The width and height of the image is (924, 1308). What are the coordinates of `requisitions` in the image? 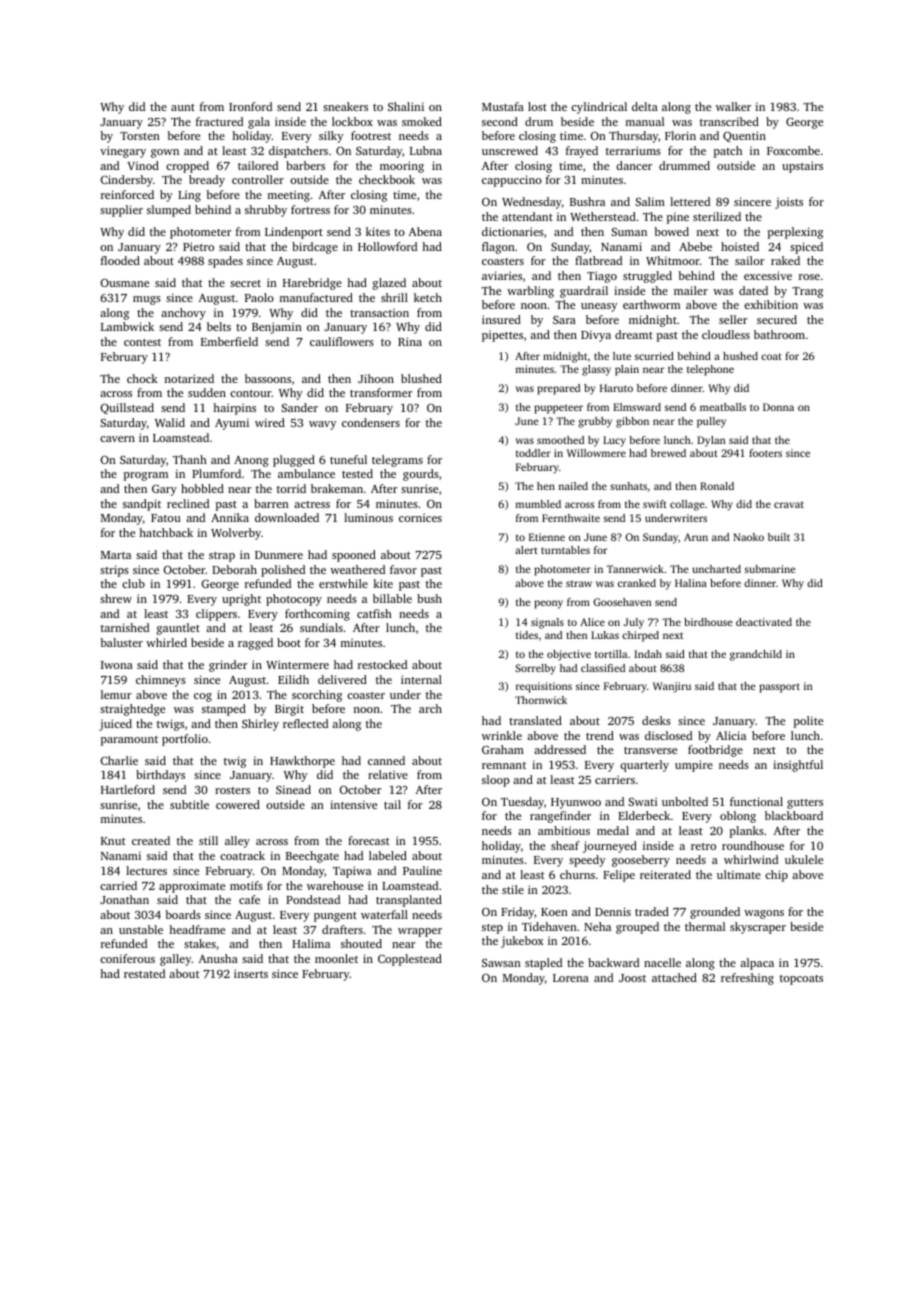 It's located at (544, 687).
